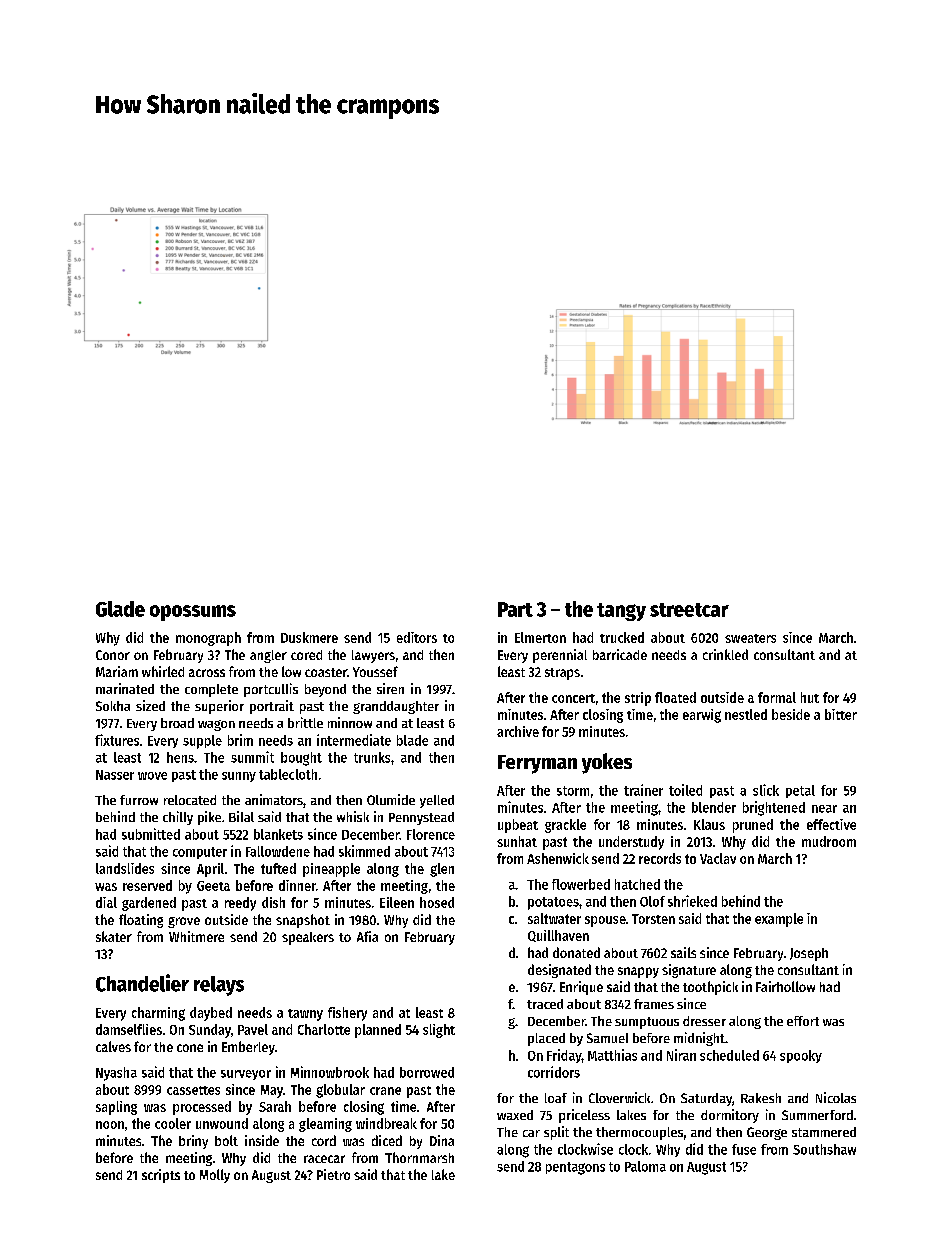 This screenshot has width=952, height=1233. Describe the element at coordinates (829, 841) in the screenshot. I see `mudroom` at that location.
